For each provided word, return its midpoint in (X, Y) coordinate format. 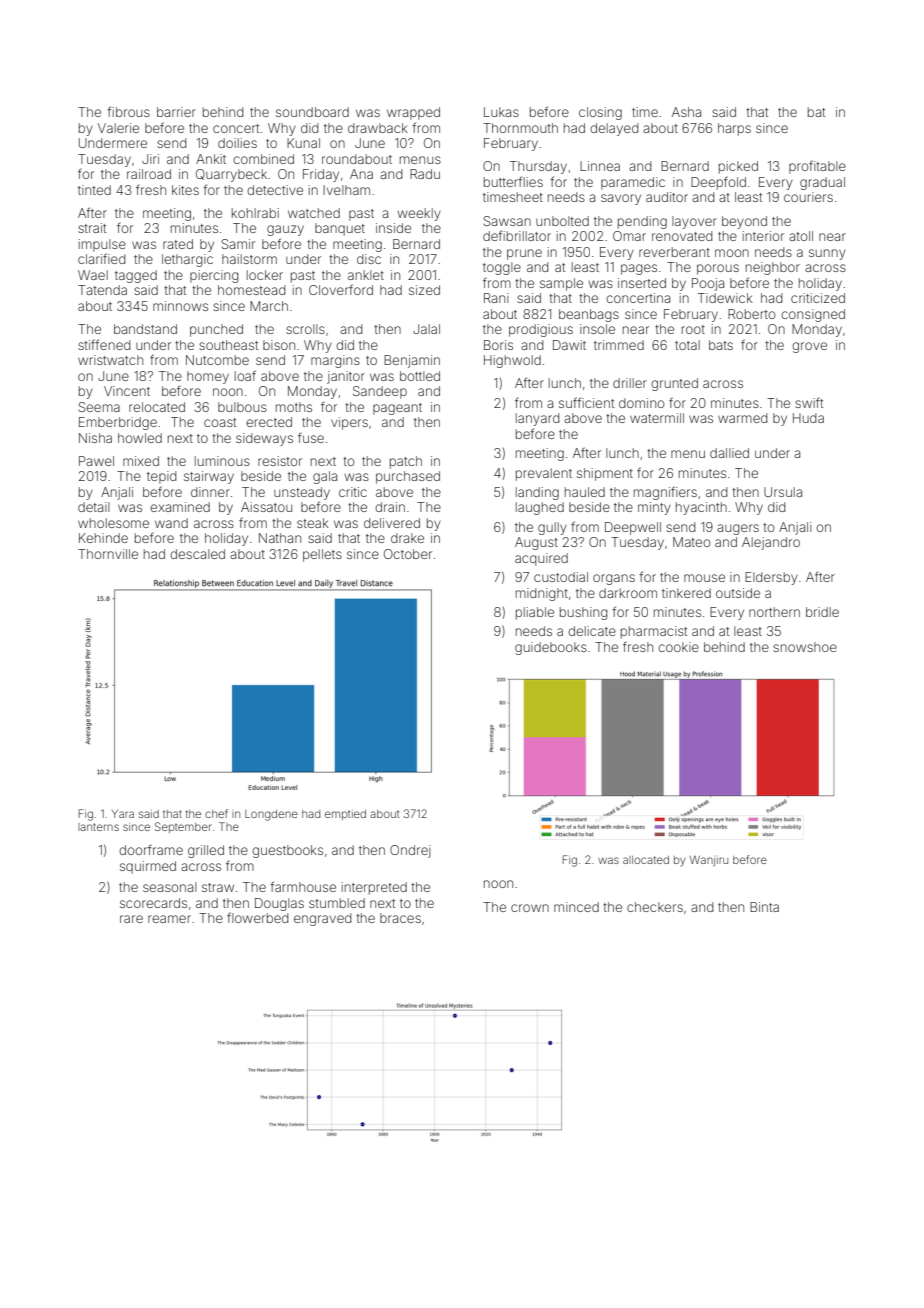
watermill (657, 418)
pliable (535, 613)
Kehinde (103, 538)
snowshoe (805, 647)
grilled (206, 851)
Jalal (426, 329)
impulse (102, 245)
